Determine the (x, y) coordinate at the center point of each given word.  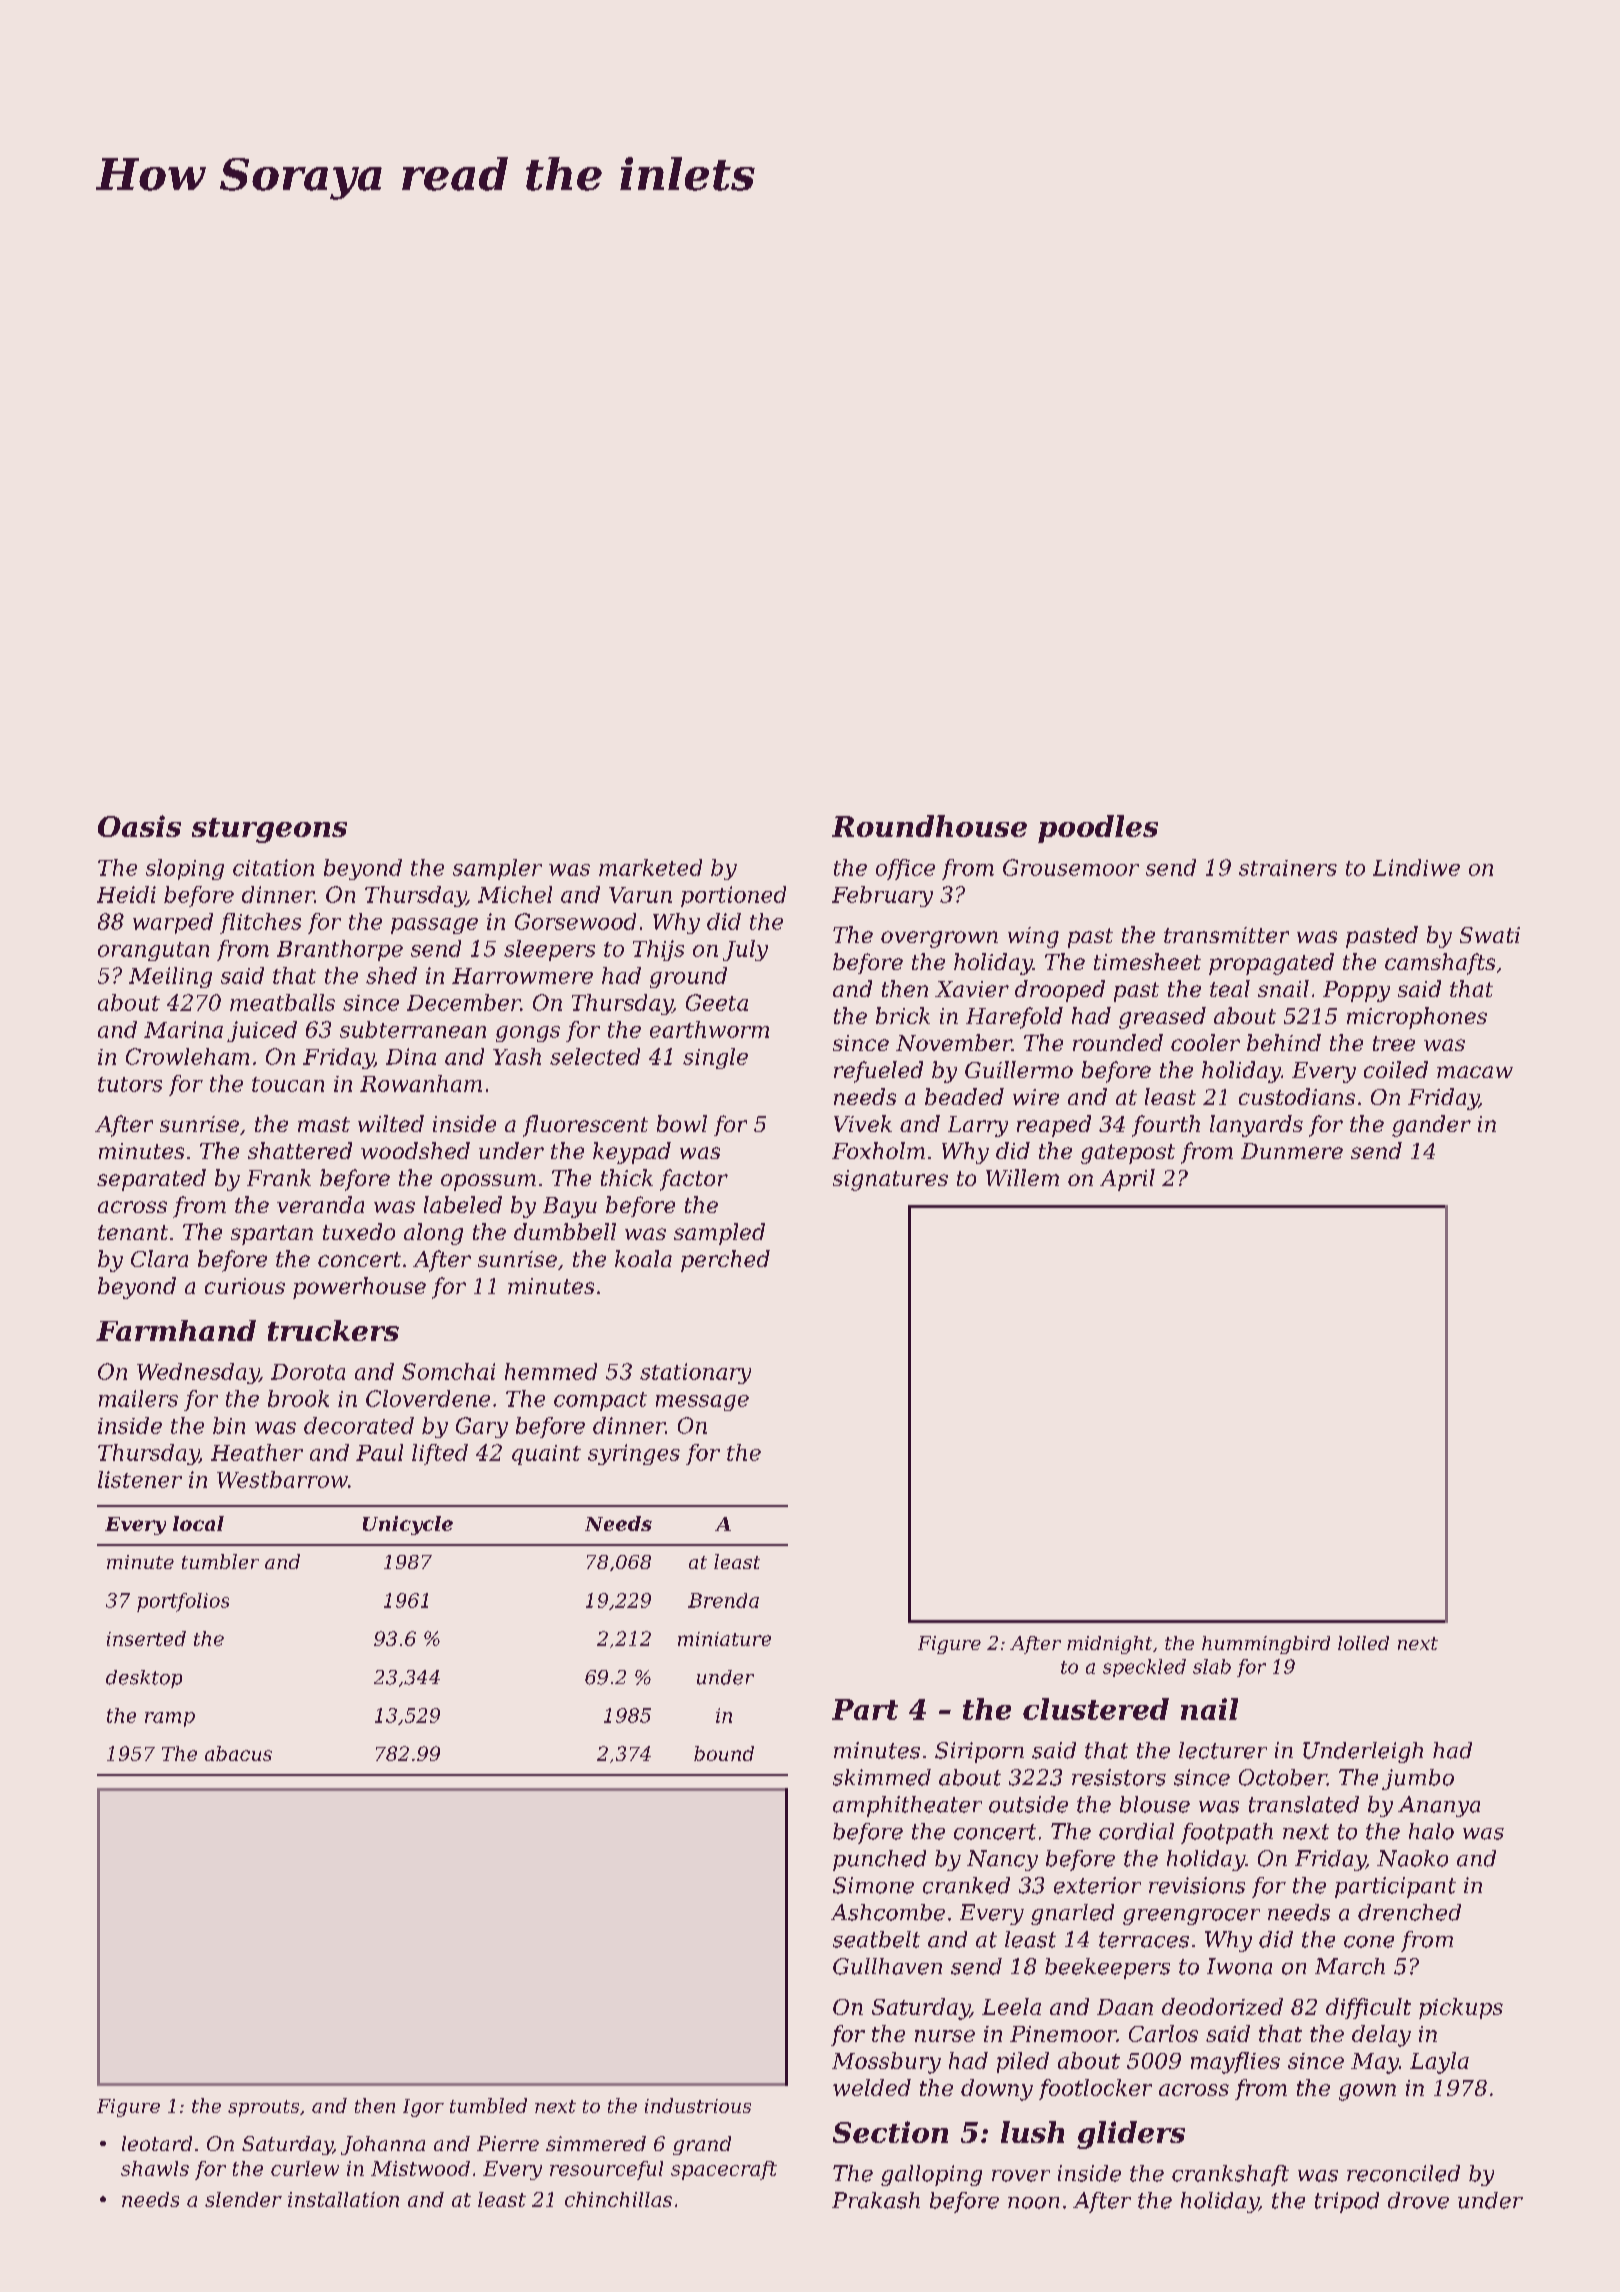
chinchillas (618, 2199)
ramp (170, 1719)
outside (1028, 1804)
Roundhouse (929, 826)
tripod (1347, 2202)
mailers (138, 1398)
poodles (1098, 829)
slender (243, 2199)
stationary (695, 1373)
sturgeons (269, 830)
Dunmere (1292, 1151)
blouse (1155, 1804)
